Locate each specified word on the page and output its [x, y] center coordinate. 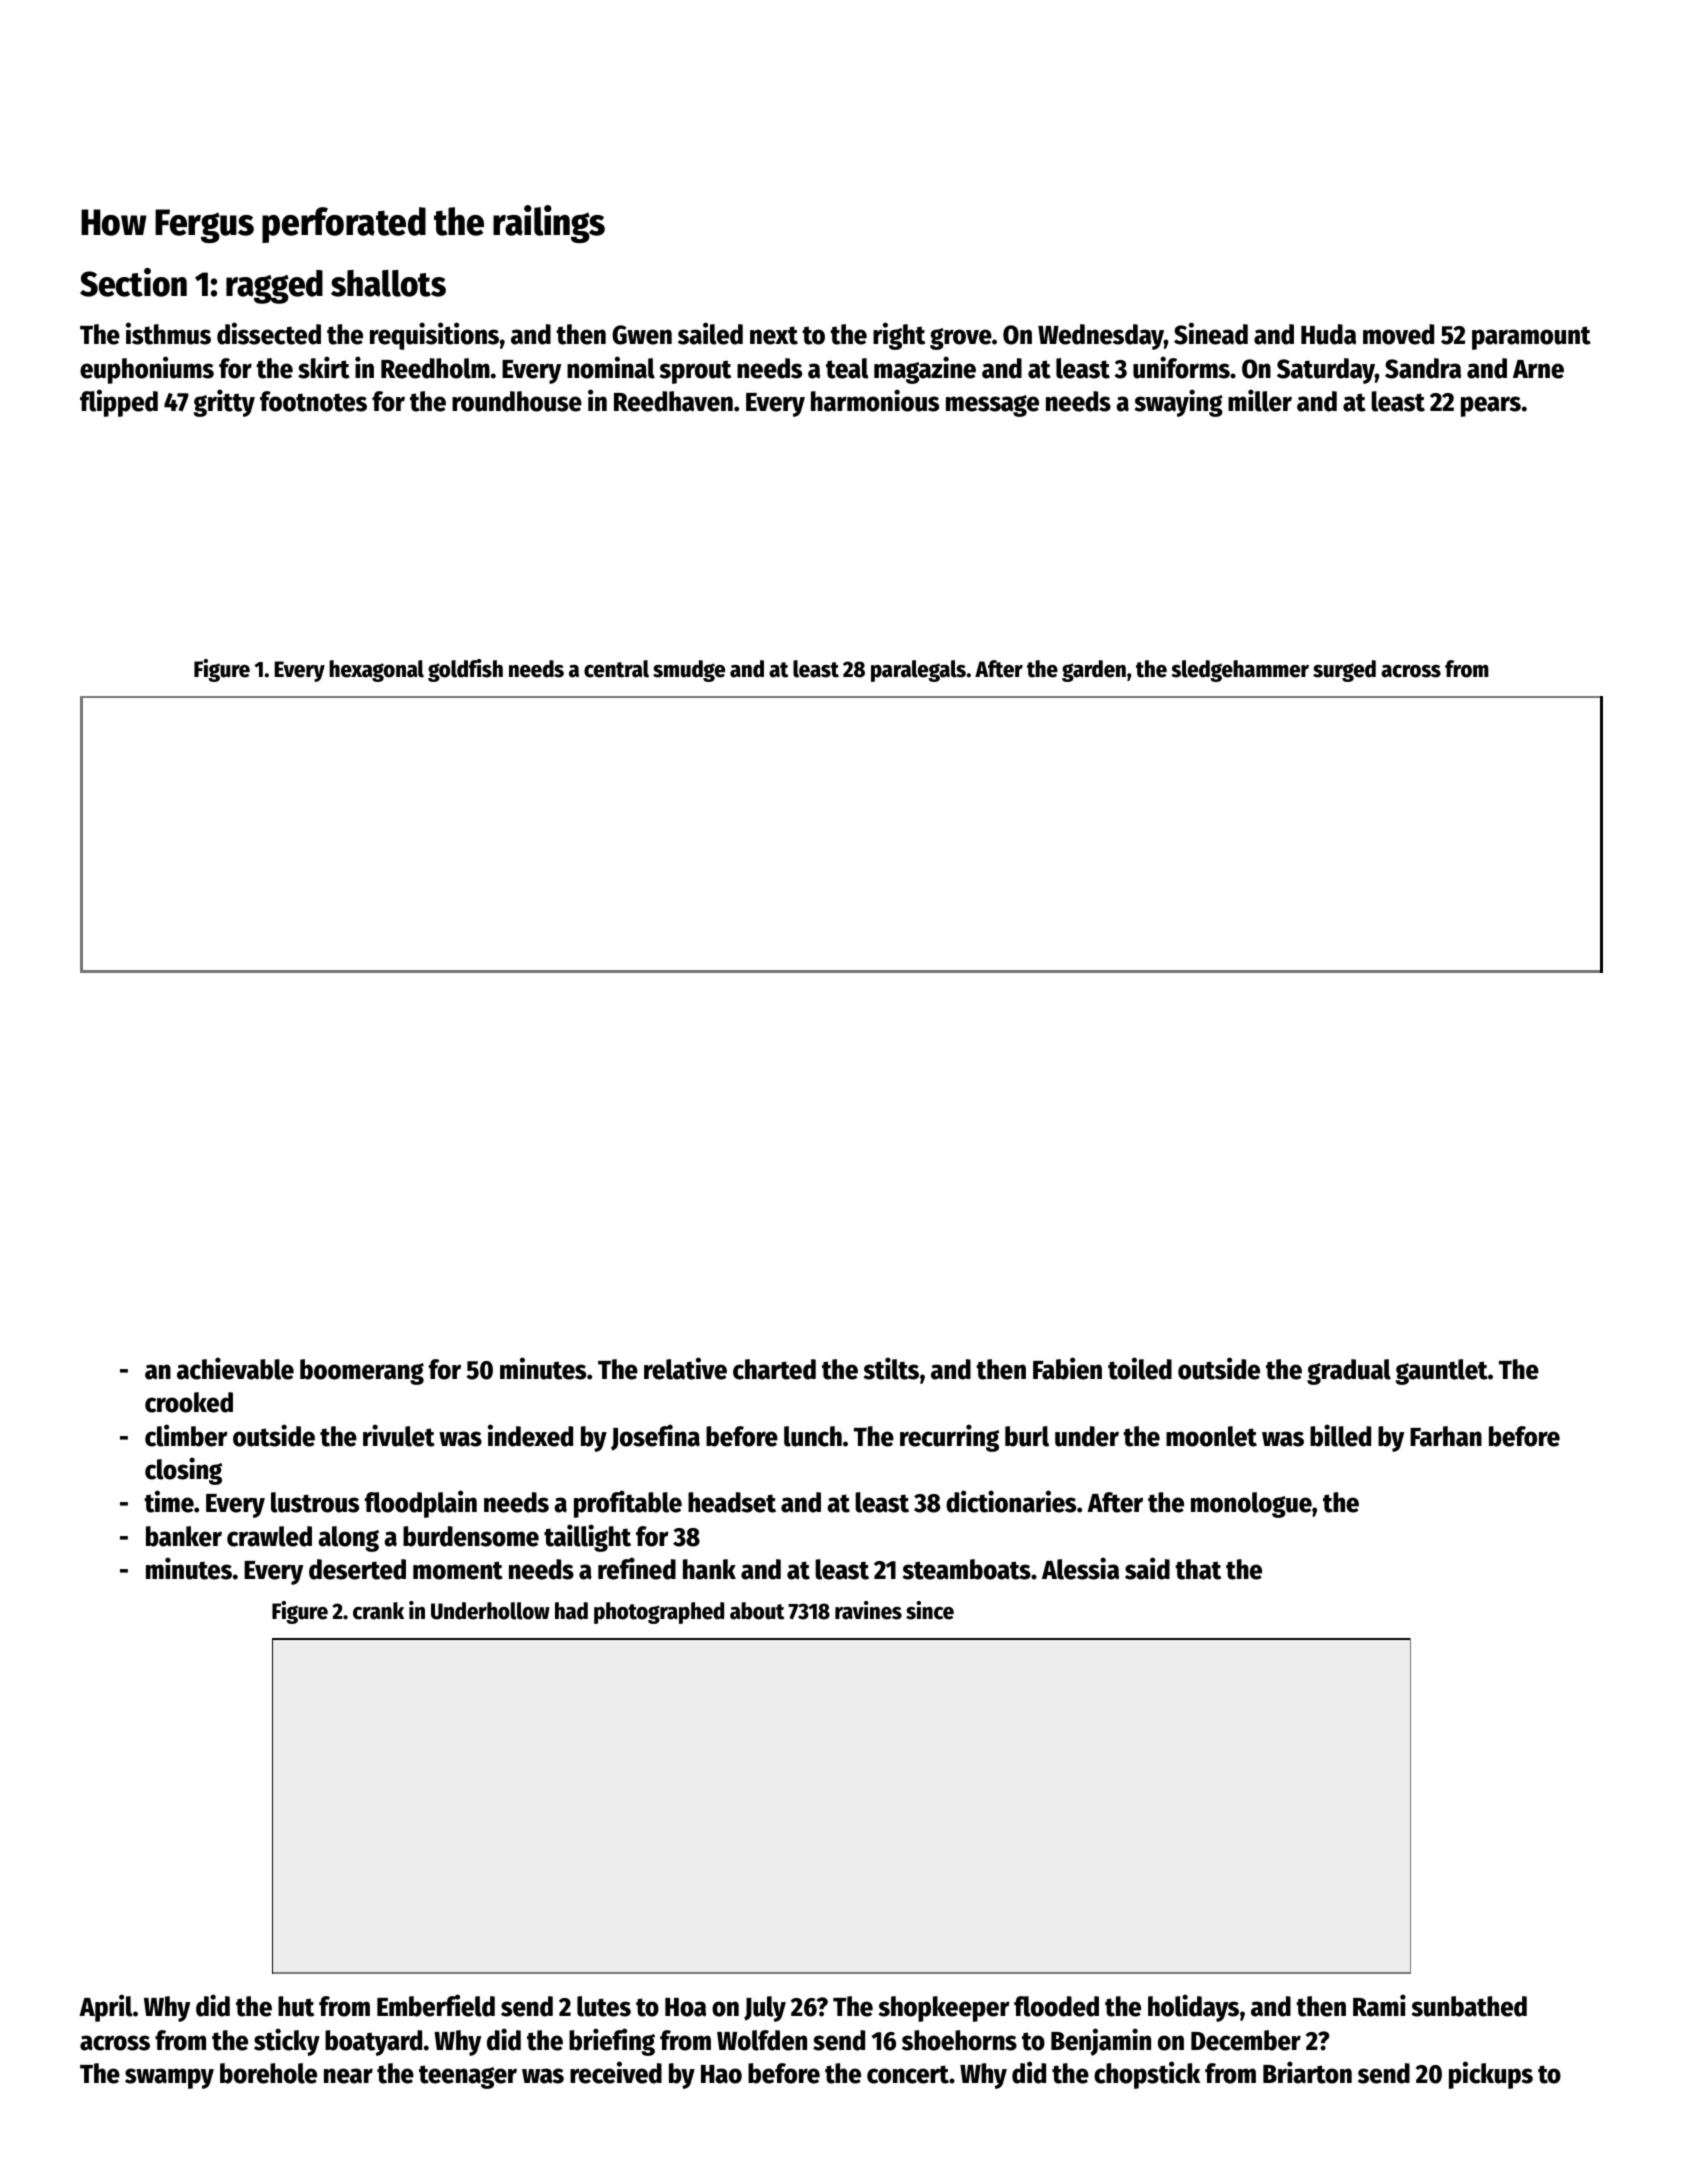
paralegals [918, 671]
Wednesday [1101, 337]
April [106, 2008]
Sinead [1211, 333]
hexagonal [376, 671]
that [1198, 1569]
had [571, 1611]
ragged [274, 287]
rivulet [399, 1435]
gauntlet [1442, 1372]
